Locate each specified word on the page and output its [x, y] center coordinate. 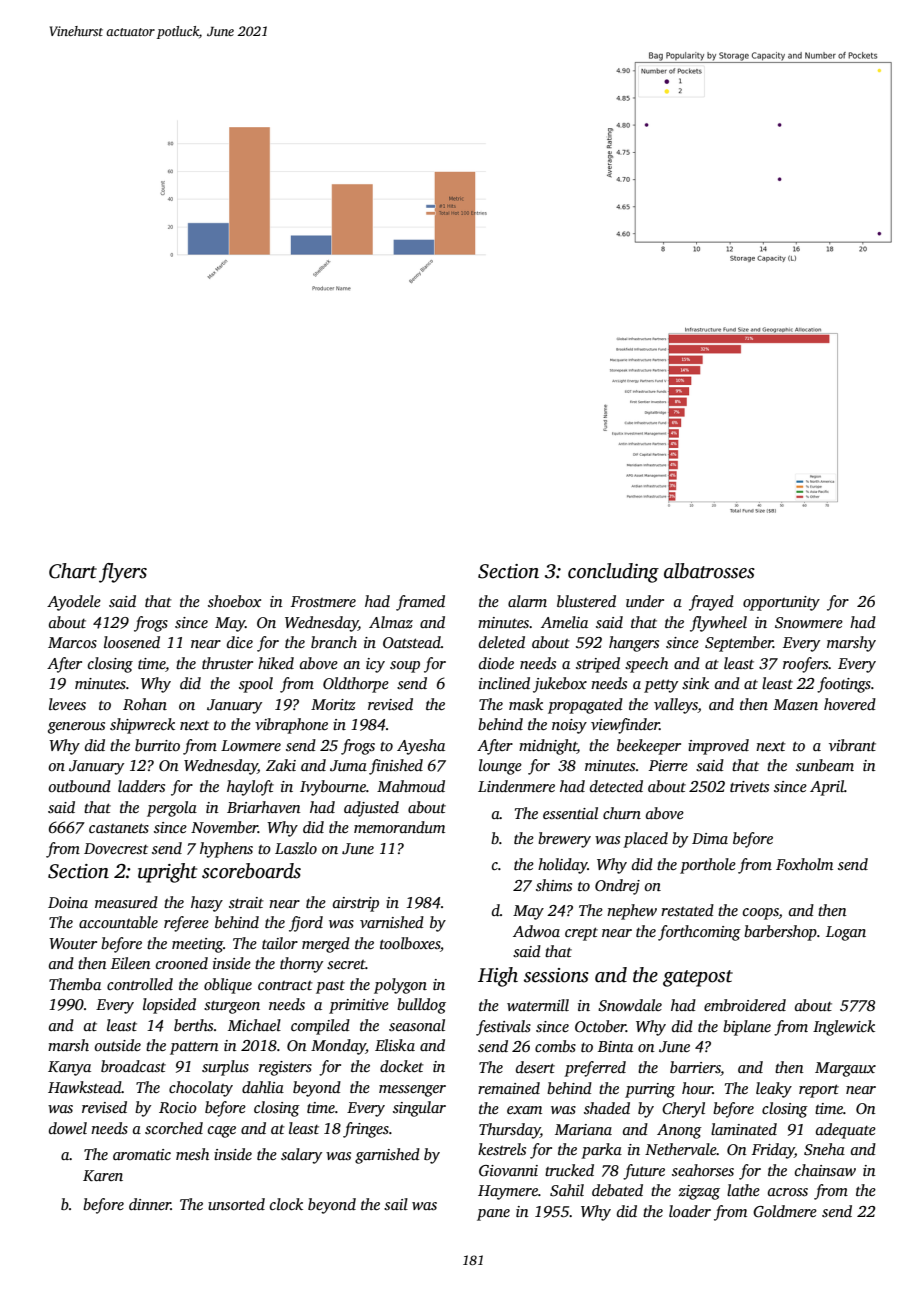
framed [420, 603]
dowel [68, 1128]
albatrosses [709, 571]
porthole [708, 866]
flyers [123, 573]
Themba [75, 984]
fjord [306, 924]
